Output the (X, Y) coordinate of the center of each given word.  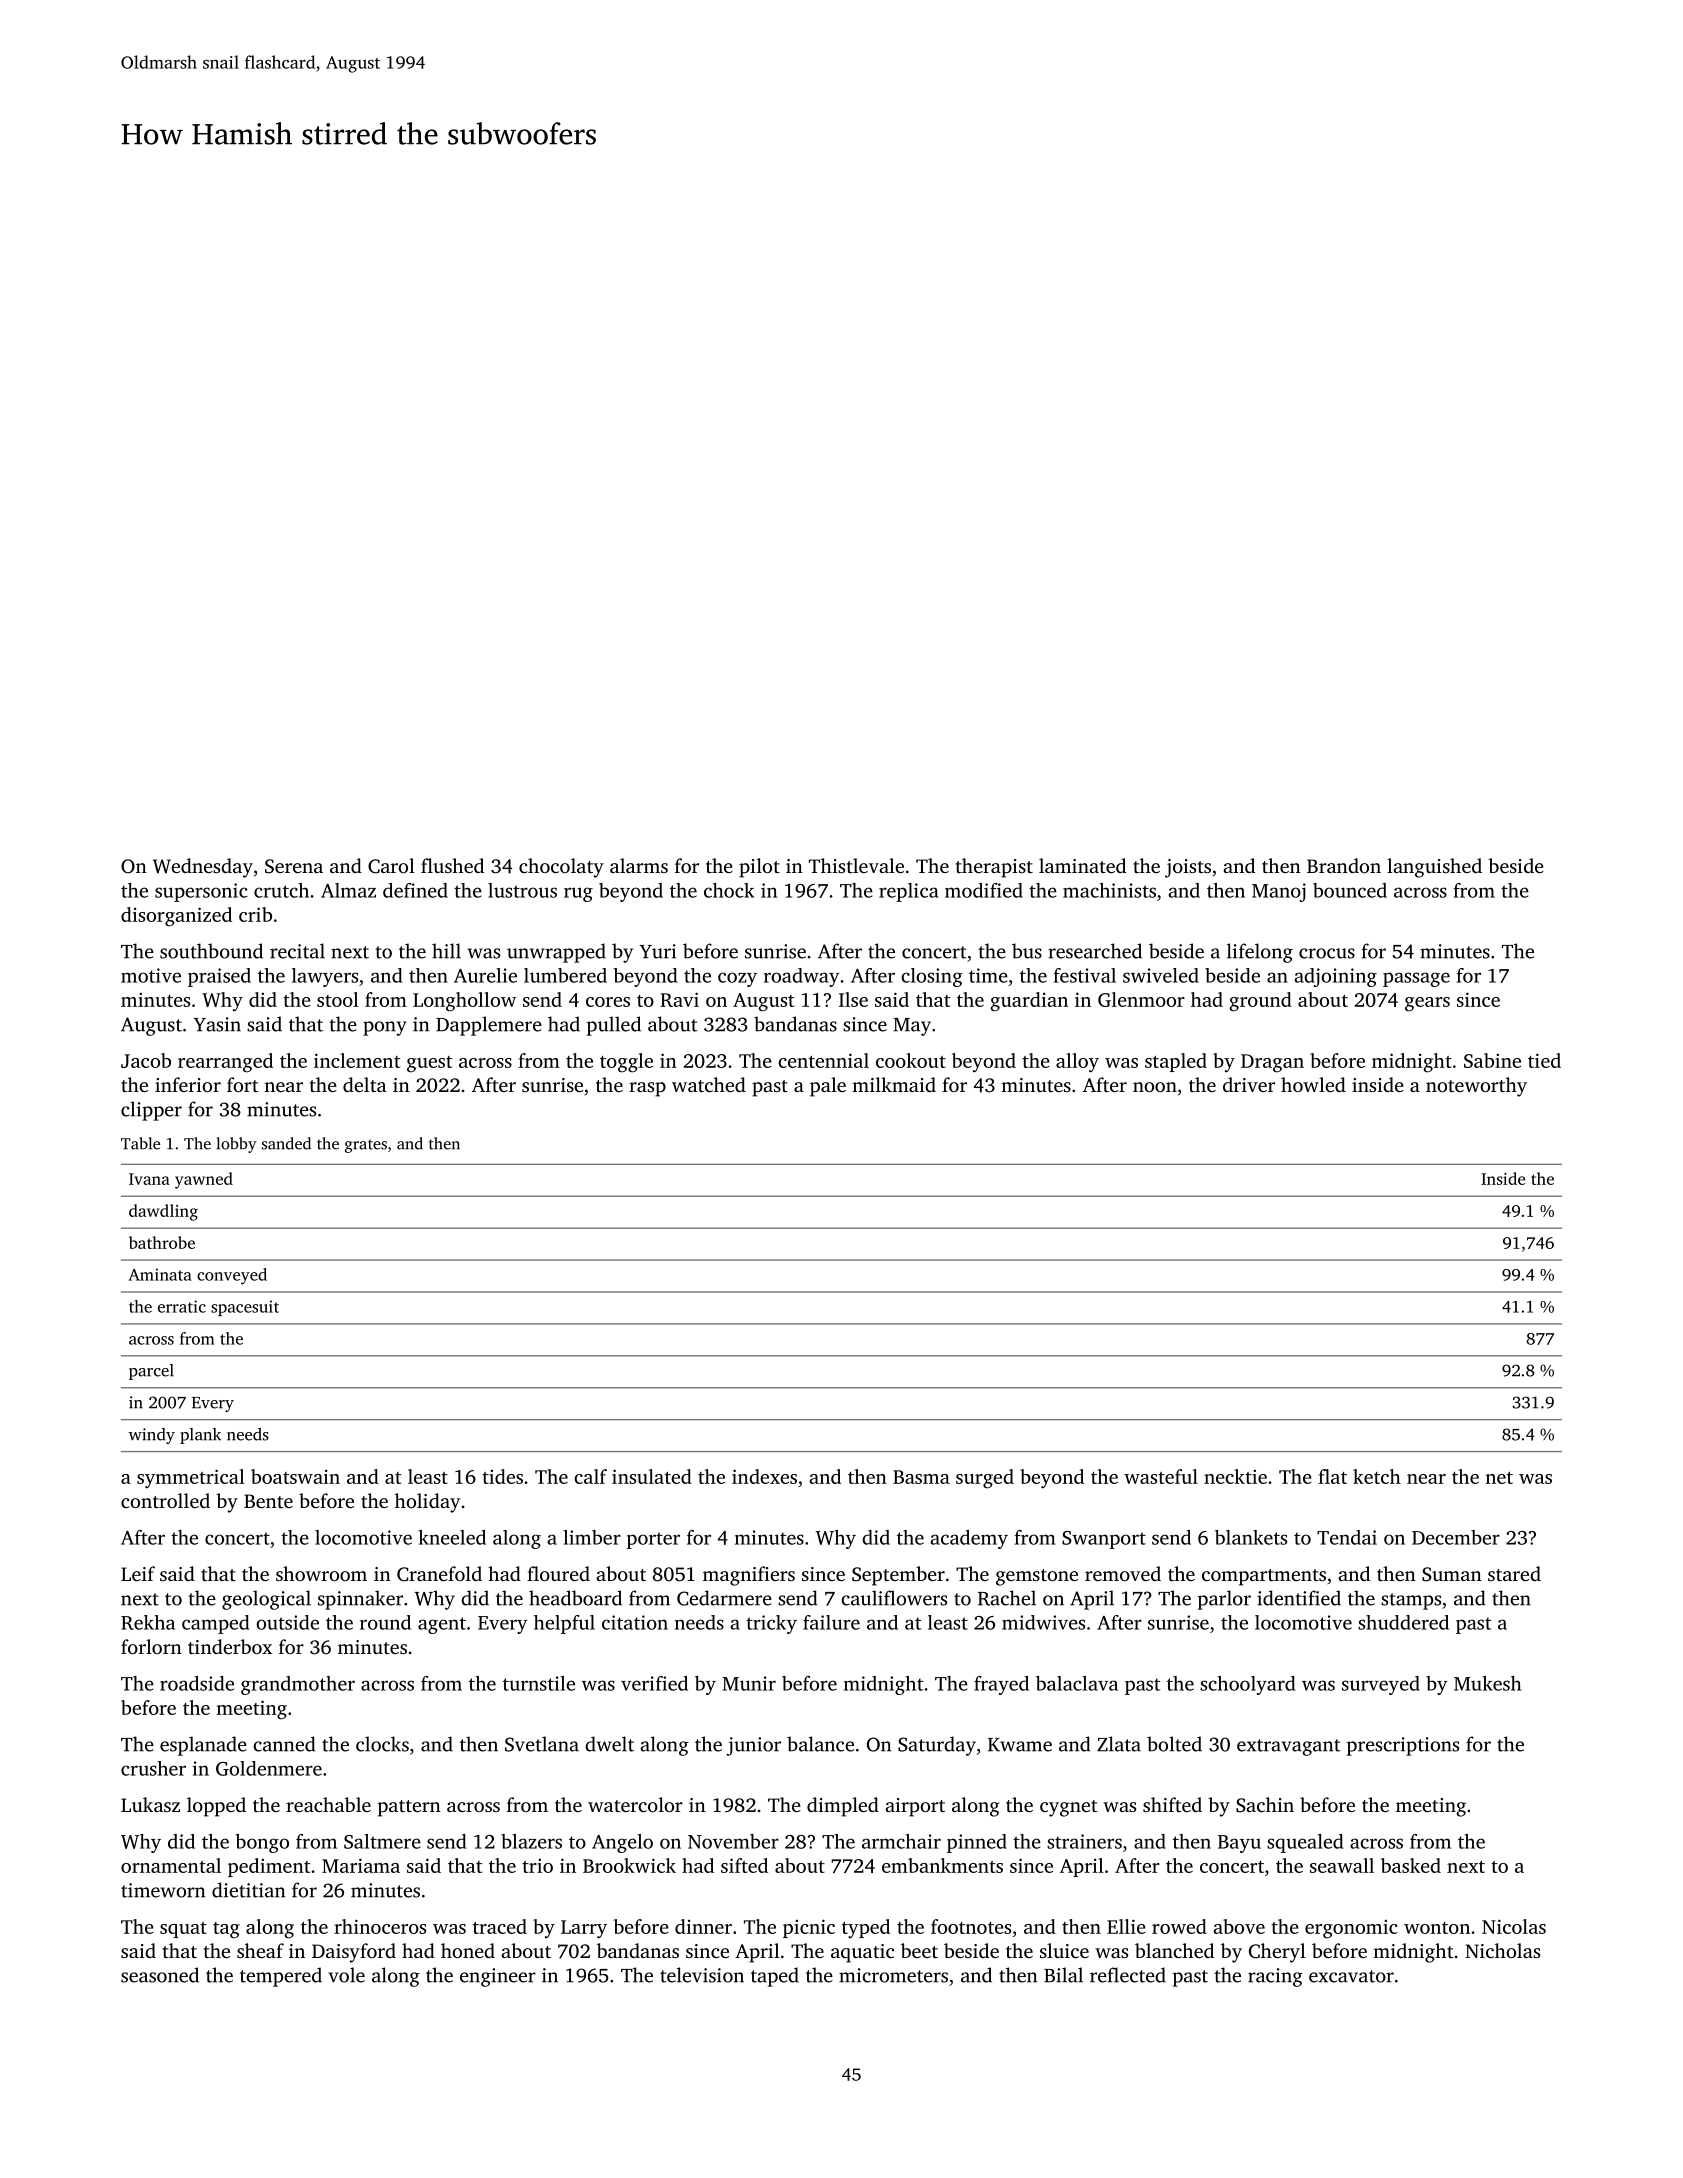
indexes (764, 1476)
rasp (647, 1089)
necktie (1235, 1476)
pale (828, 1087)
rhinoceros (380, 1926)
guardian (1029, 1002)
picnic (809, 1928)
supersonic (201, 892)
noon (1155, 1087)
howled (1313, 1084)
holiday (427, 1503)
